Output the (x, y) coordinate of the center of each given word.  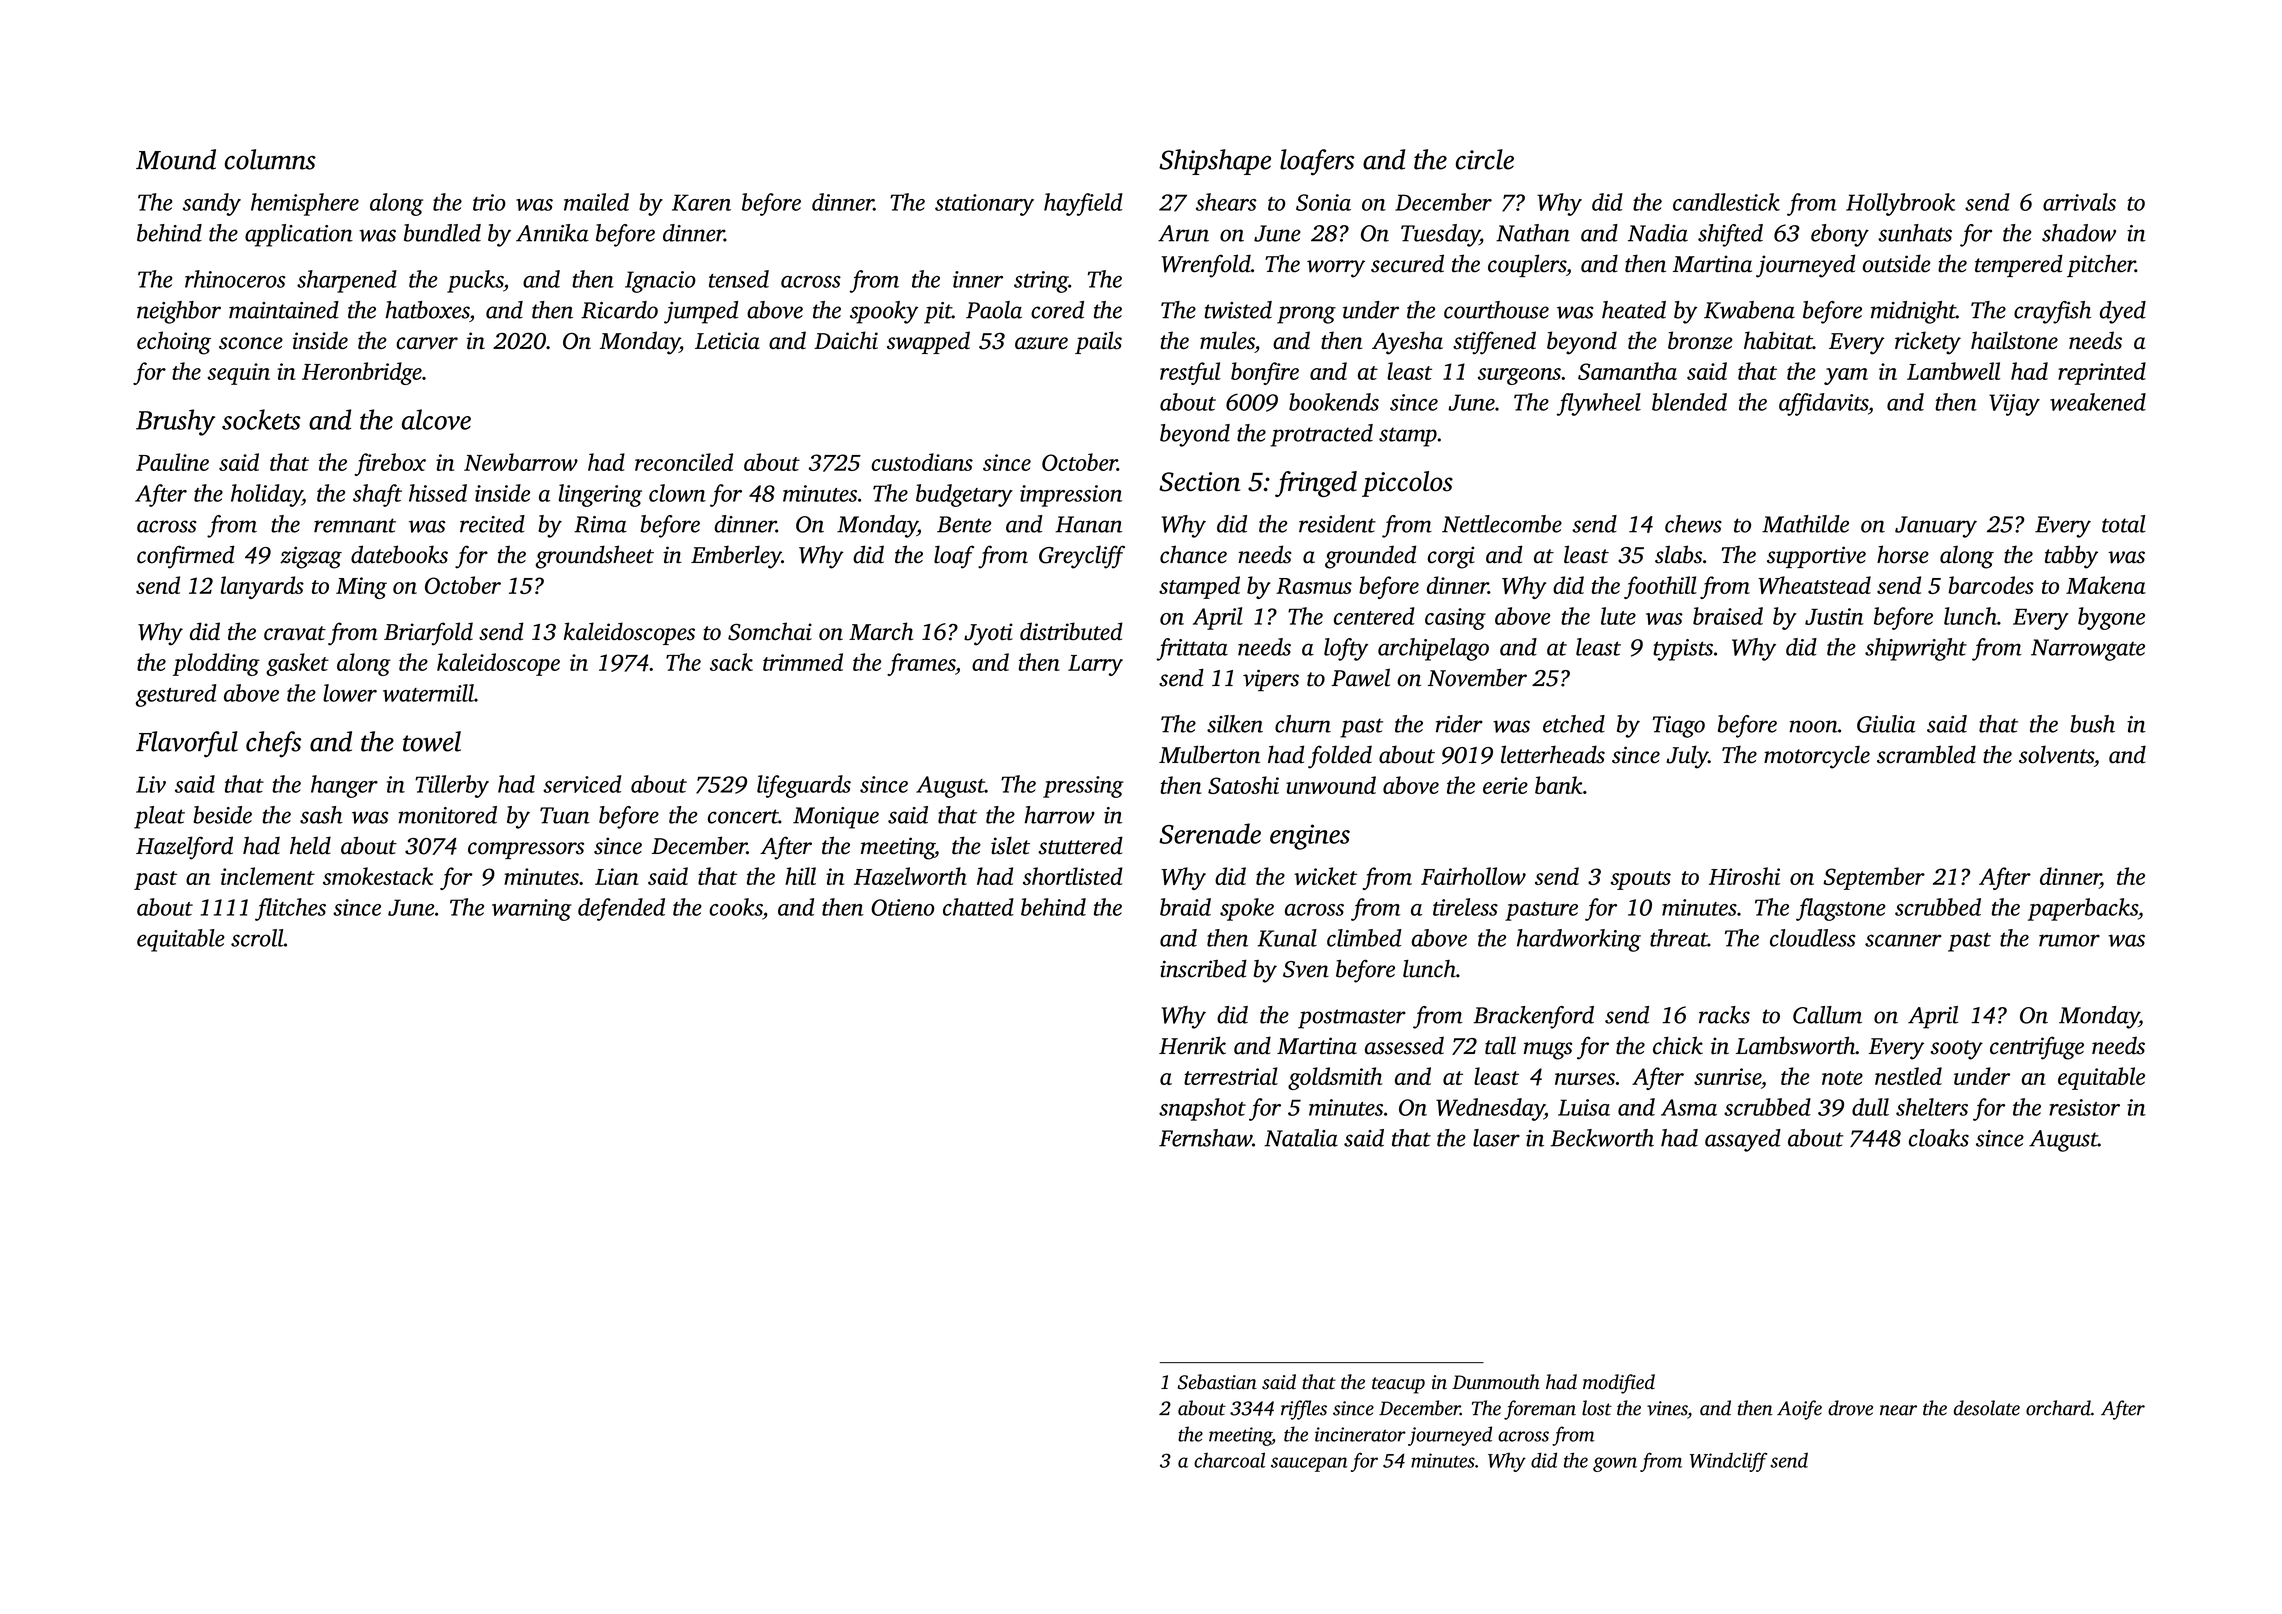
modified (1619, 1384)
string (1041, 282)
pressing (1083, 787)
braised (1728, 616)
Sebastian (1217, 1382)
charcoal (1229, 1460)
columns (270, 159)
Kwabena (1749, 310)
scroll (257, 938)
